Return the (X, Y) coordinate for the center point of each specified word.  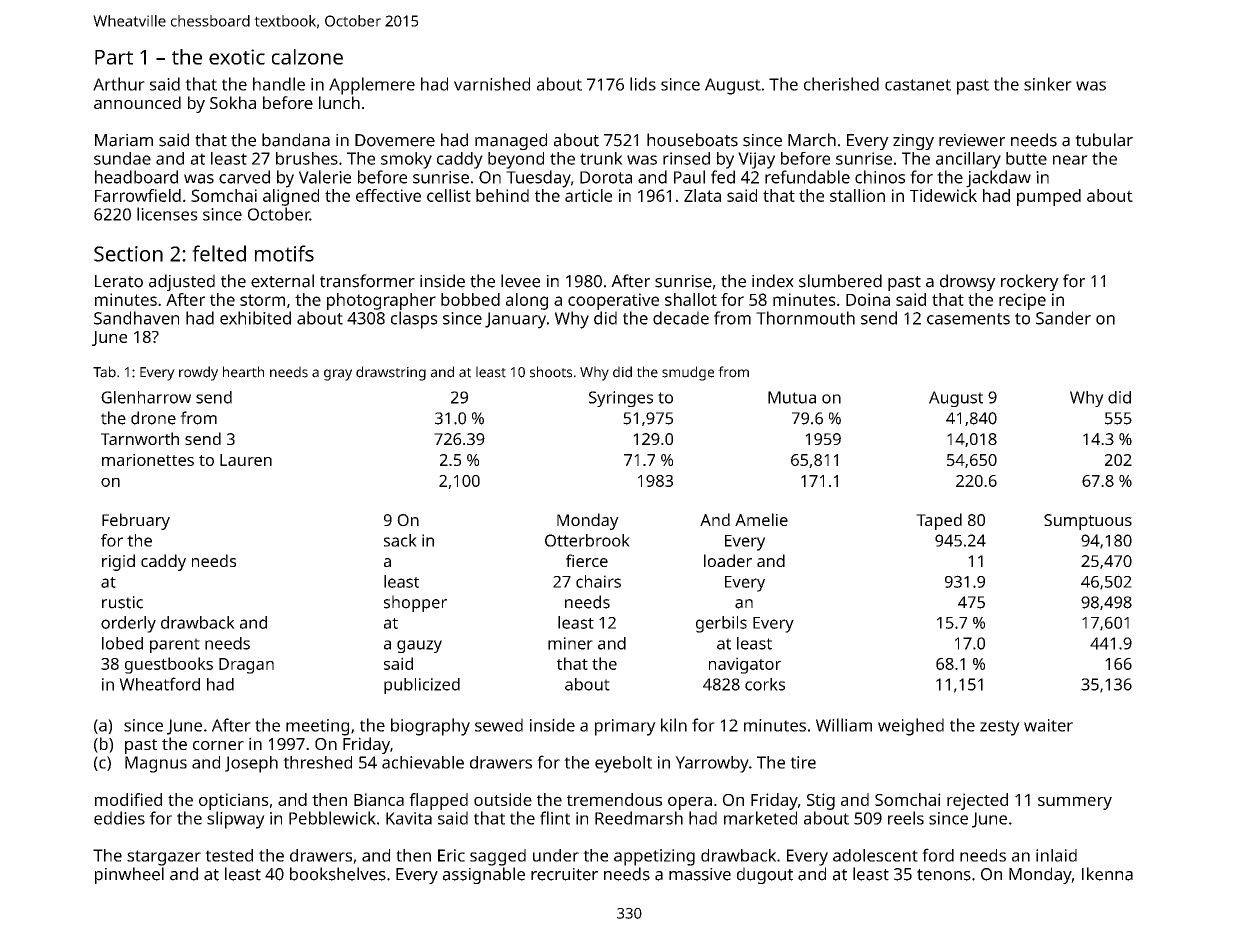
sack (400, 540)
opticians (234, 801)
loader (728, 560)
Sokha (233, 102)
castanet (918, 85)
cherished (841, 84)
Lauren (246, 460)
